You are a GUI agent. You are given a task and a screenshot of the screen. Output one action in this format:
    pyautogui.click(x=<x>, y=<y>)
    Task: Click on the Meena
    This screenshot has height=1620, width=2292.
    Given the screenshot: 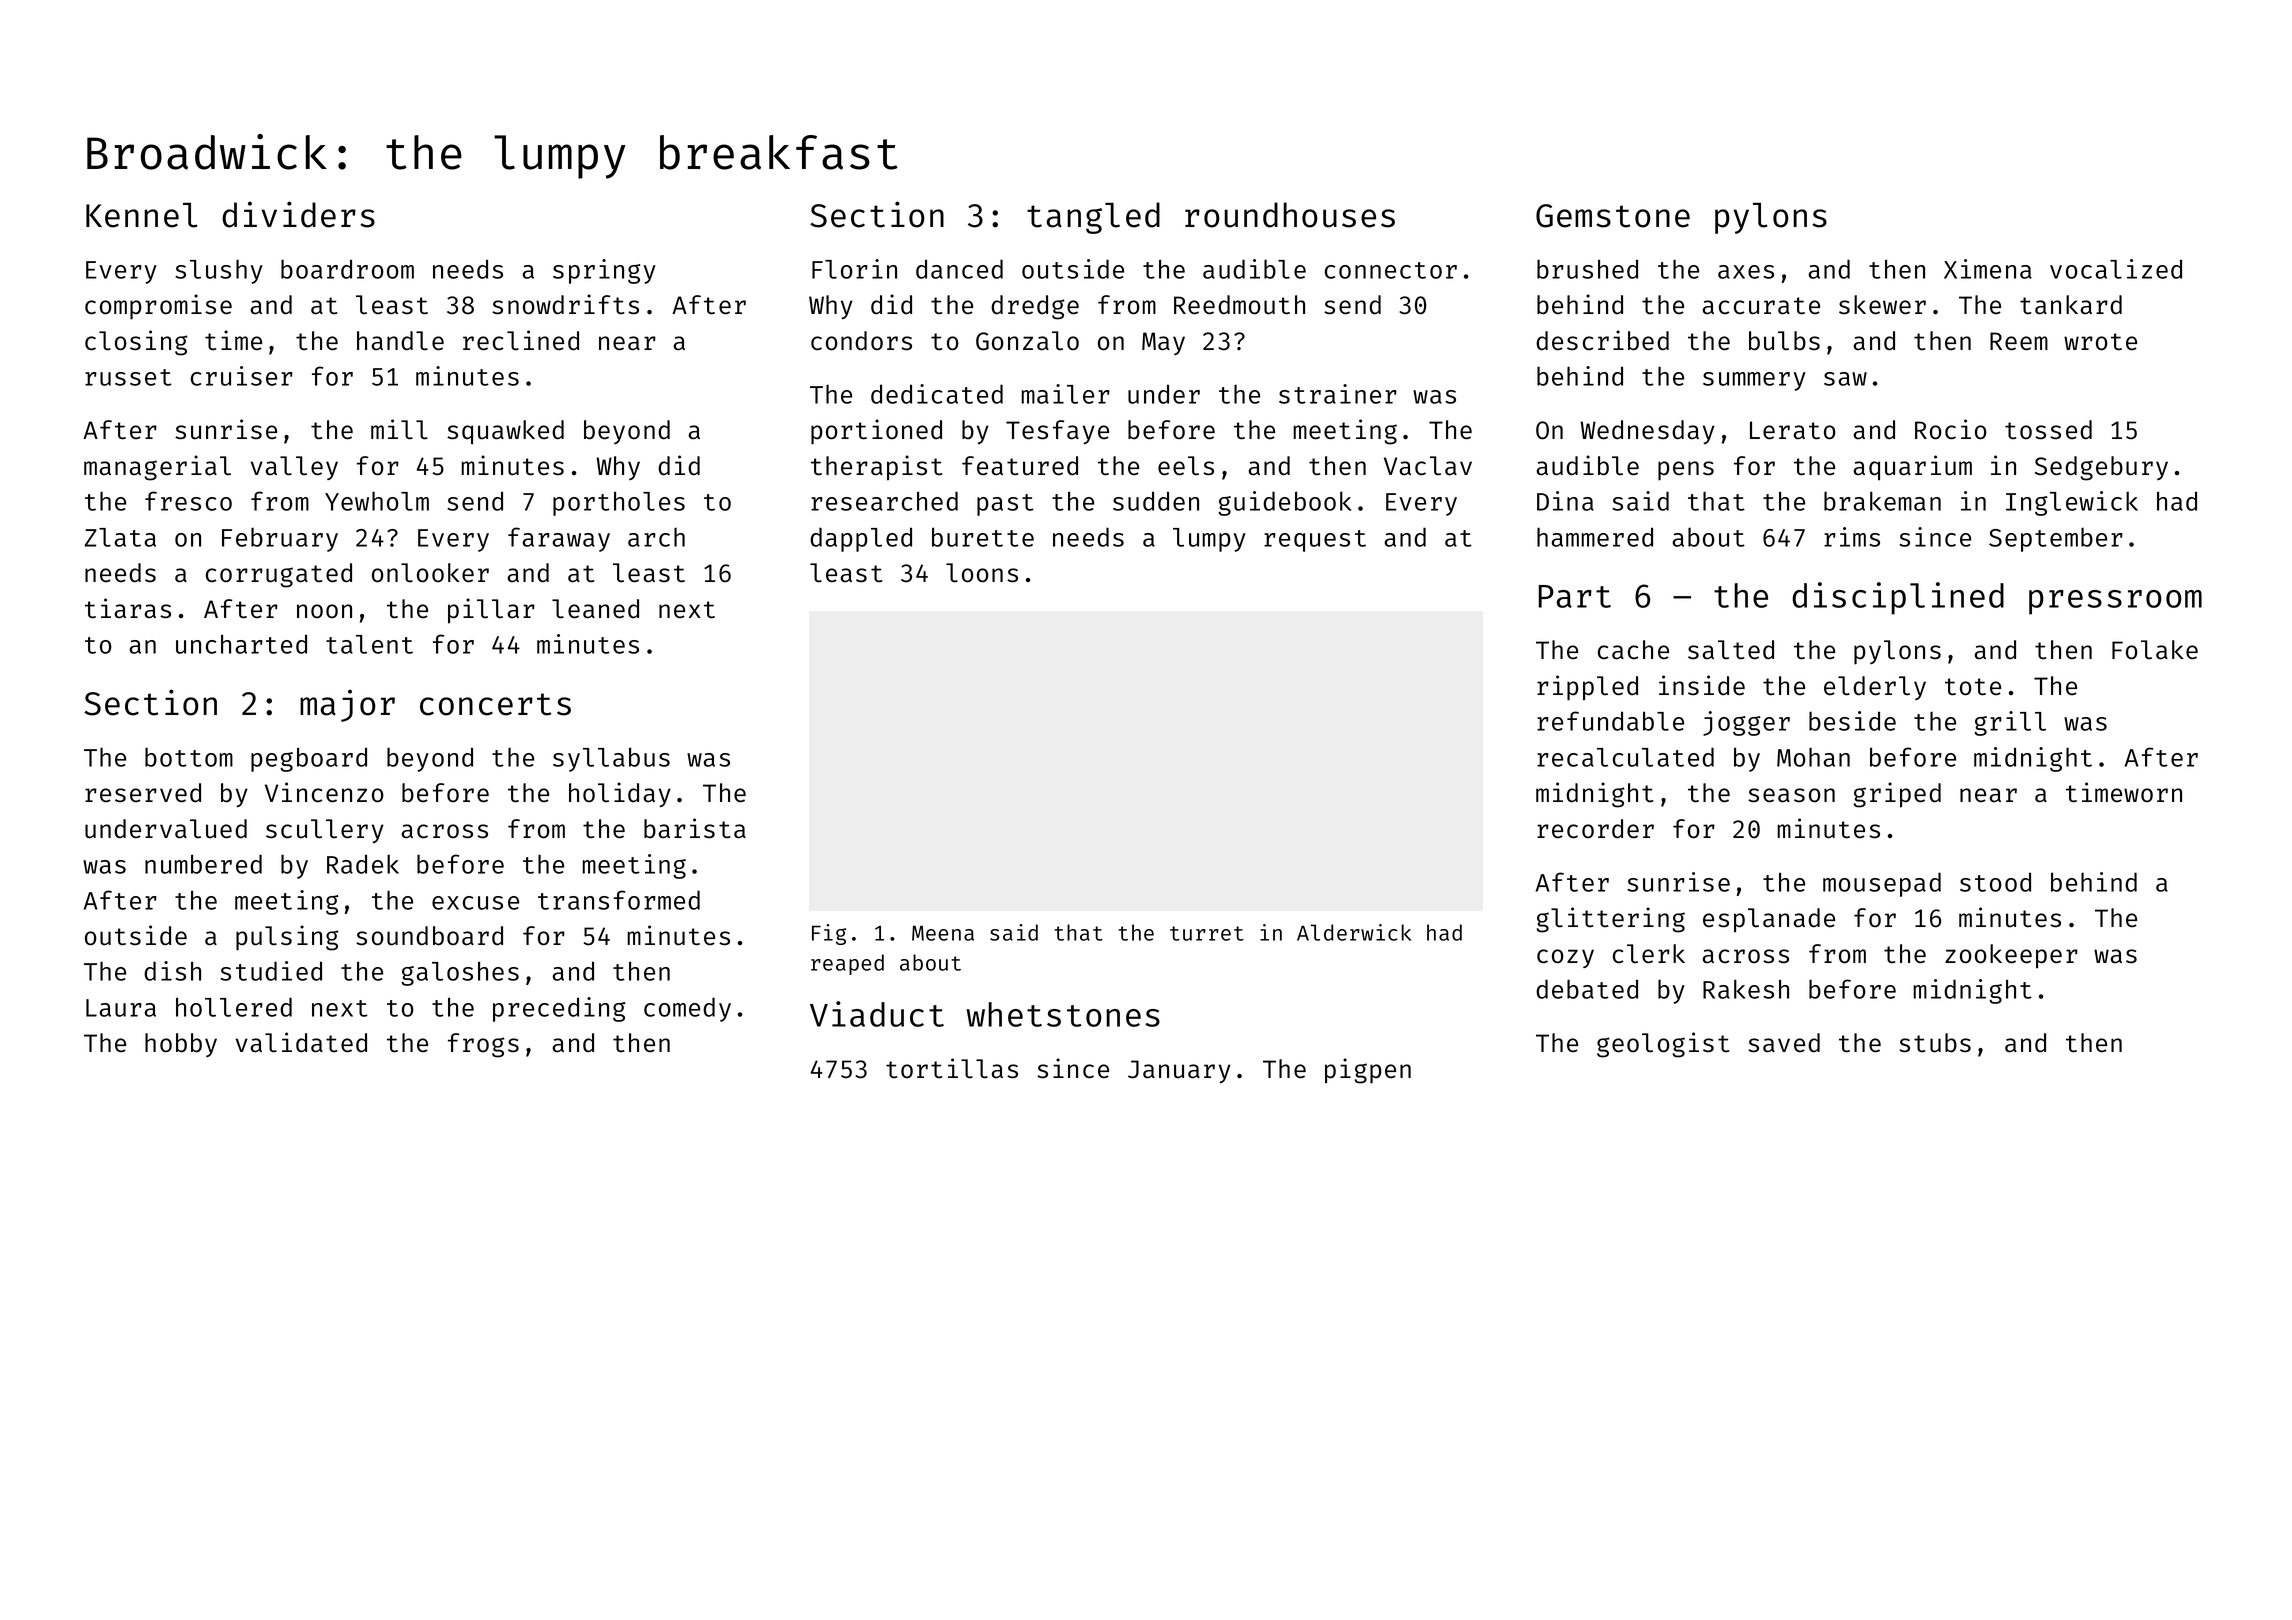 What is the action you would take?
    pyautogui.click(x=943, y=933)
